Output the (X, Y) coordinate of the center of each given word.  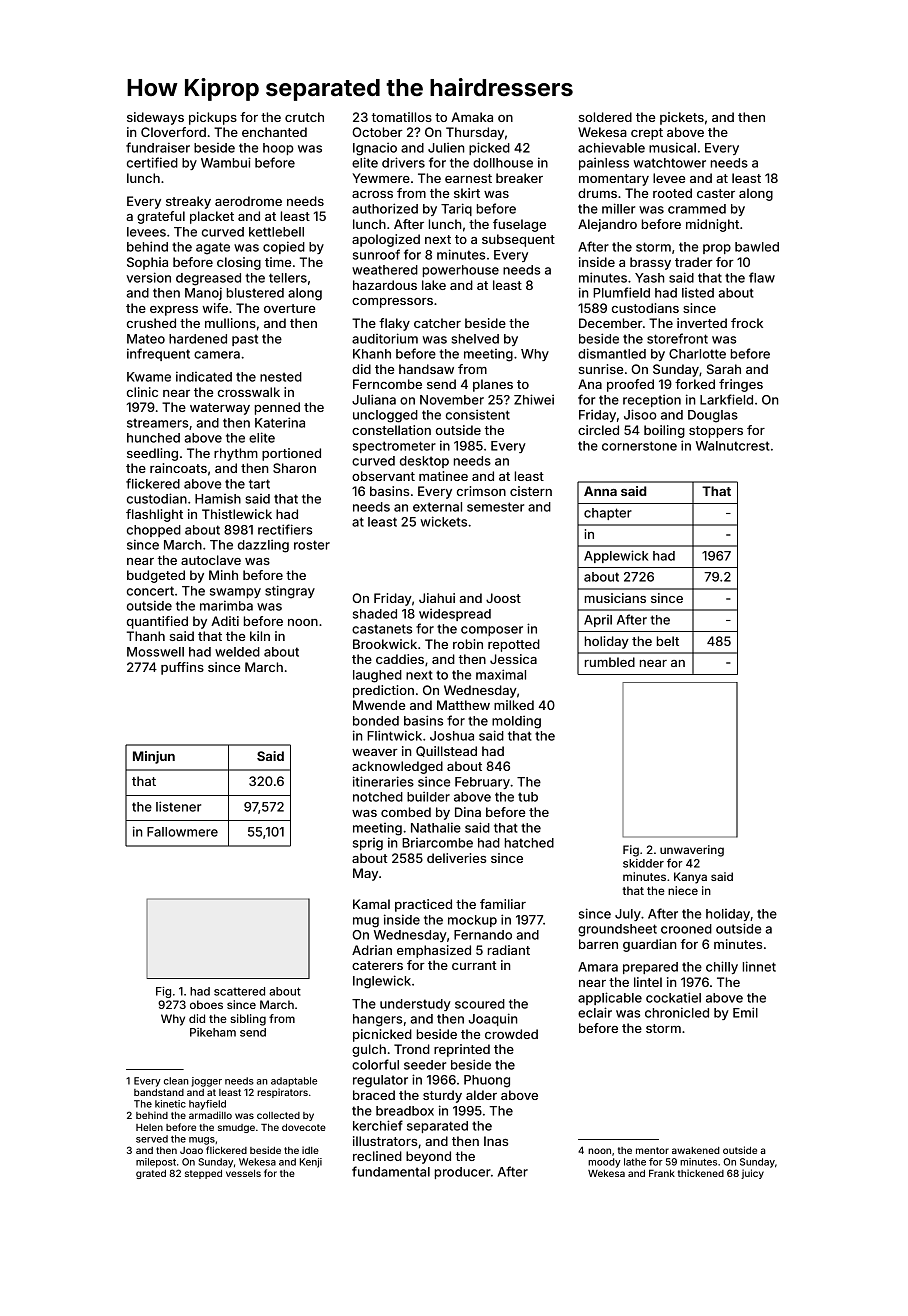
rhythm (236, 454)
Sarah (724, 369)
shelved (475, 339)
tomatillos (402, 117)
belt (668, 641)
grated (151, 1174)
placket (212, 217)
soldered (605, 117)
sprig (368, 844)
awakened (696, 1150)
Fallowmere (182, 832)
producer (463, 1173)
